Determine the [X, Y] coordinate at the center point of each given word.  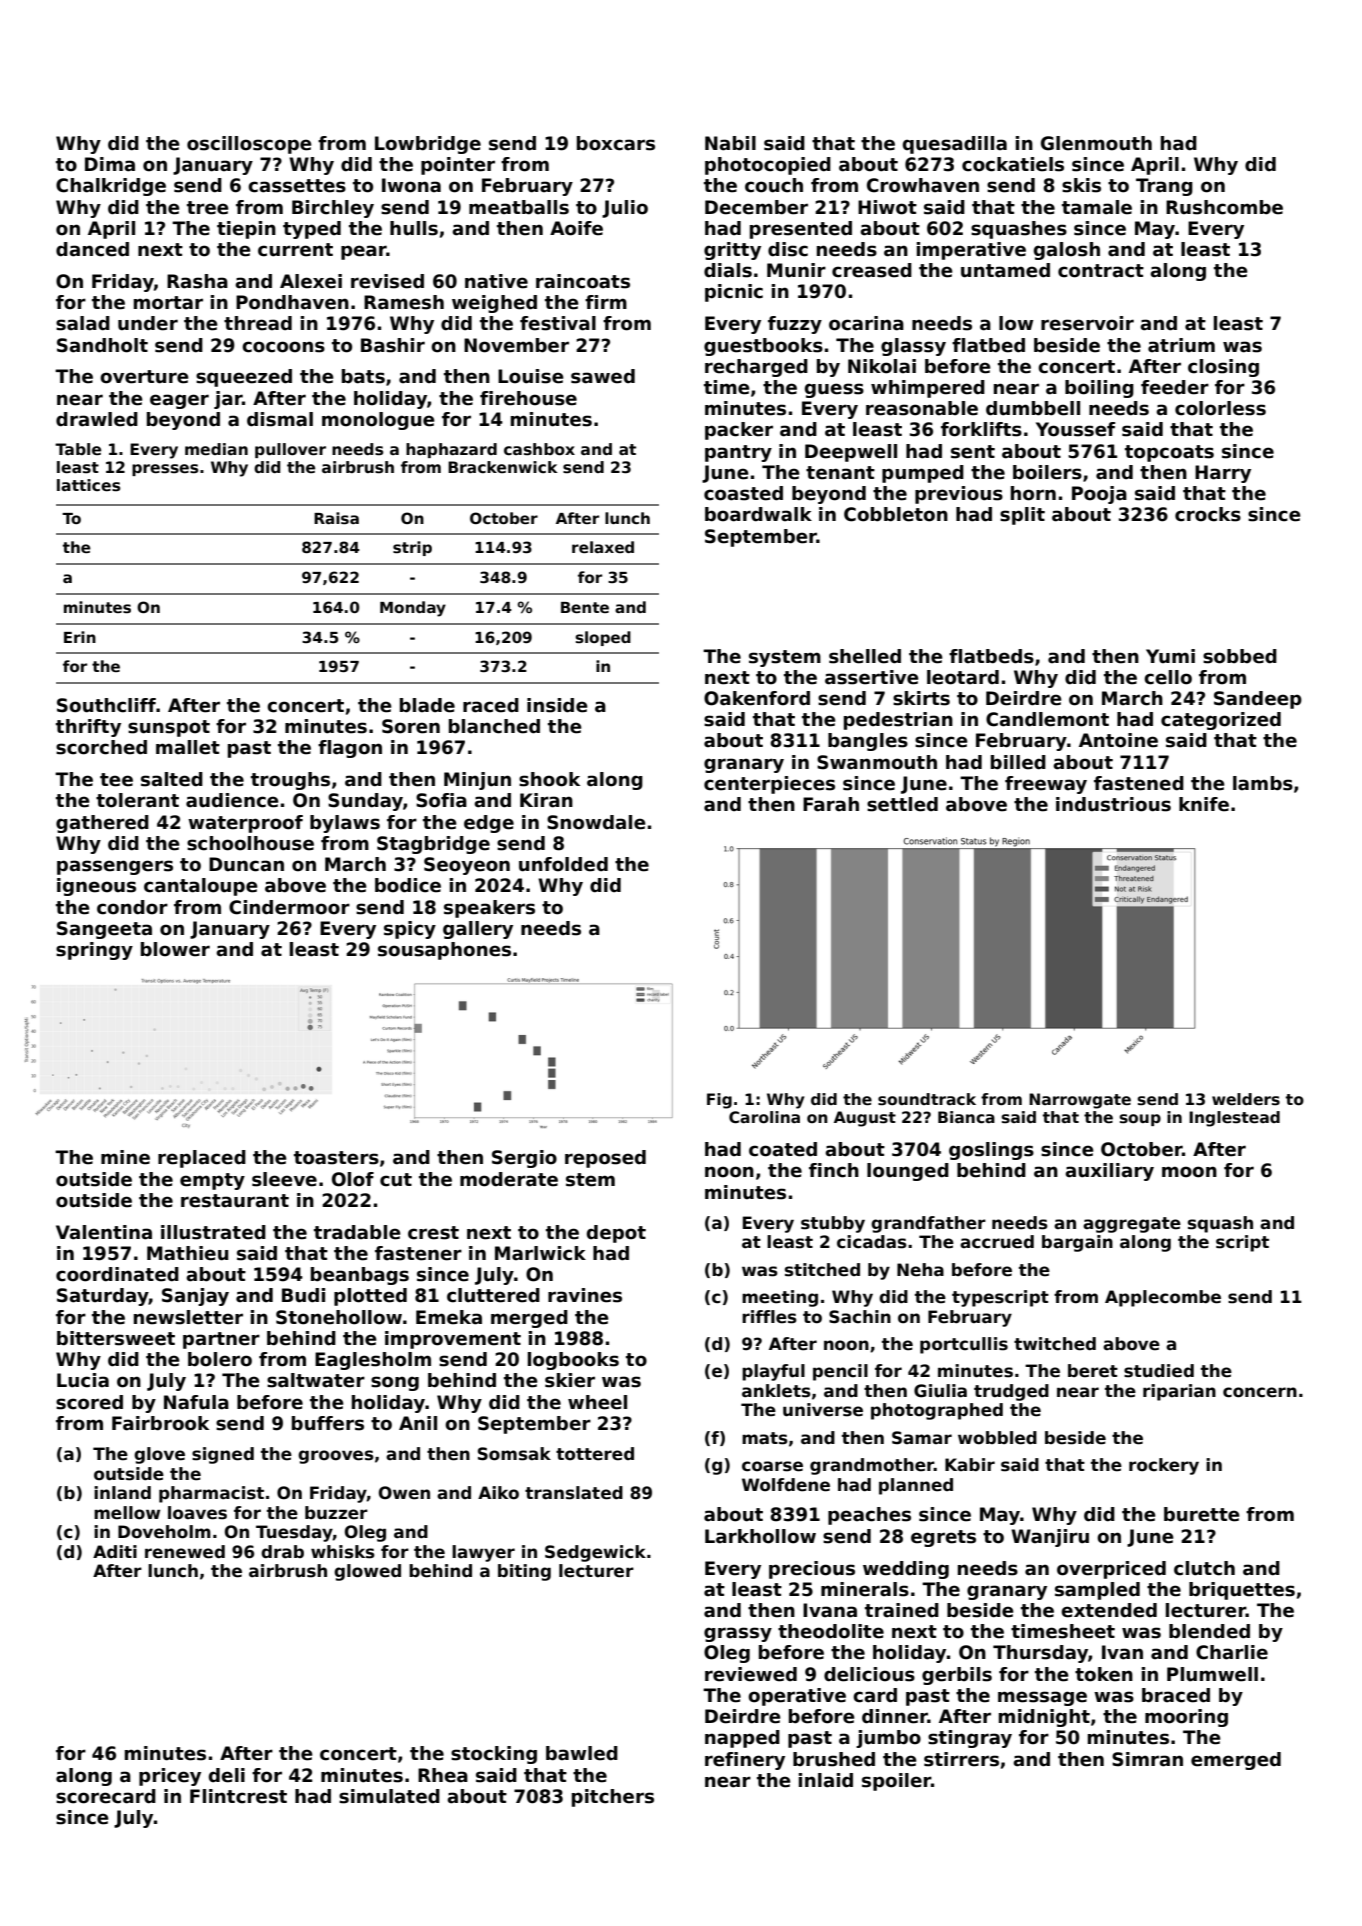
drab [282, 1552]
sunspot [169, 728]
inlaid [826, 1780]
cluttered [493, 1295]
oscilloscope [249, 145]
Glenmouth [1096, 143]
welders [1246, 1099]
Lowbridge [428, 145]
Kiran [546, 800]
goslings [991, 1151]
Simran [1147, 1759]
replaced [202, 1159]
